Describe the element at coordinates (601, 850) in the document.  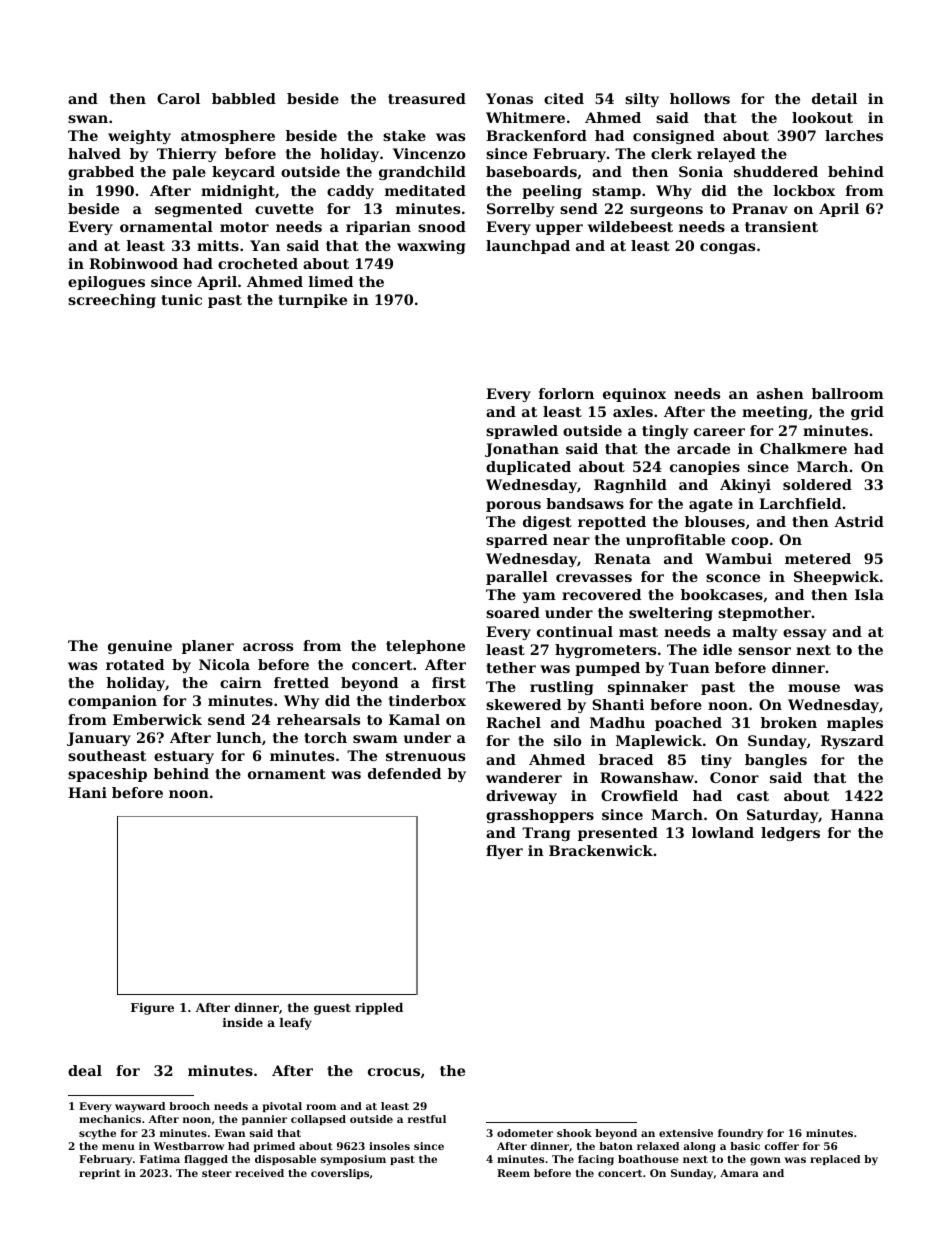
I see `Brackenwick` at that location.
